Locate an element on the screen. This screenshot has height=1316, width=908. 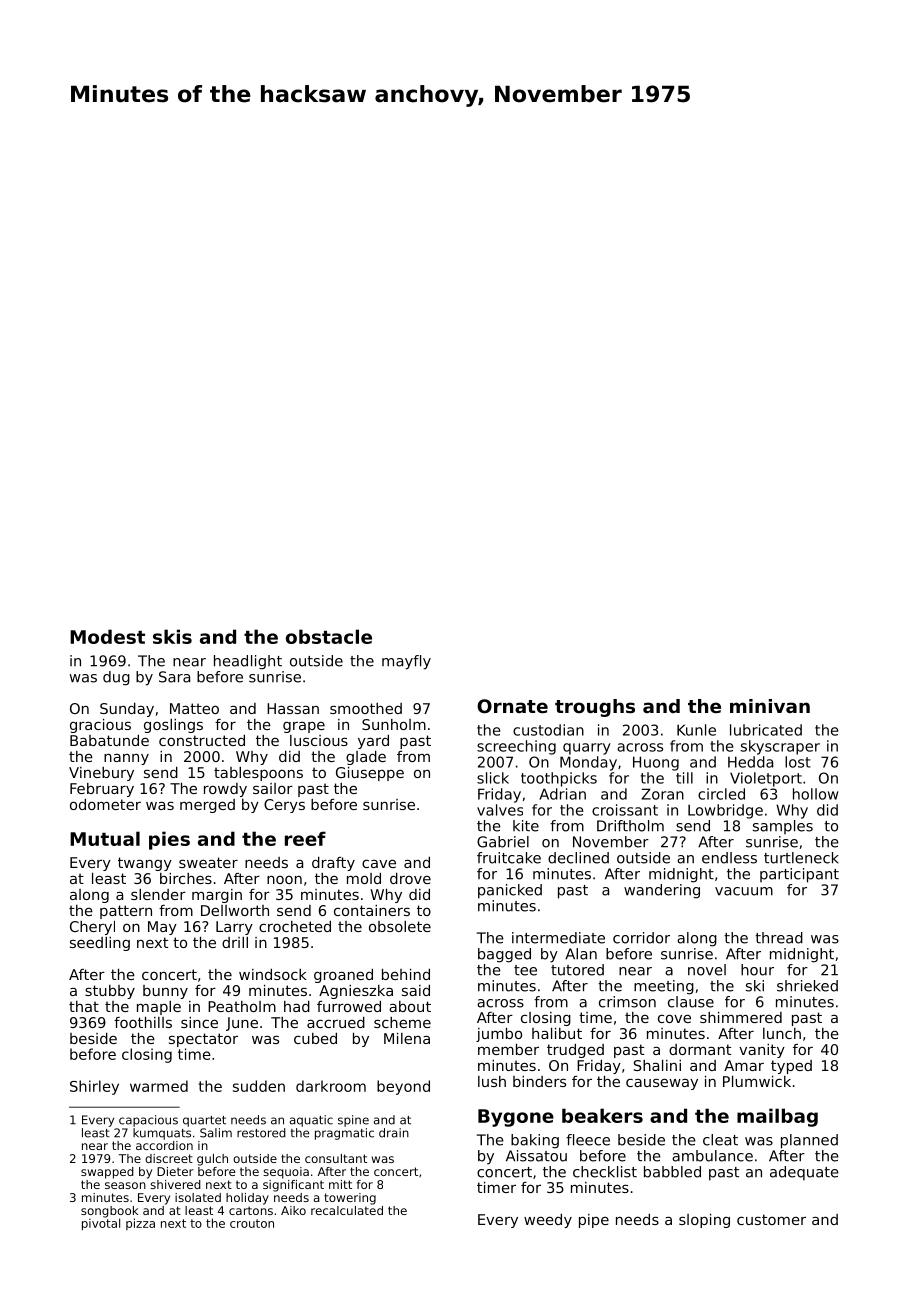
Shirley is located at coordinates (94, 1087).
